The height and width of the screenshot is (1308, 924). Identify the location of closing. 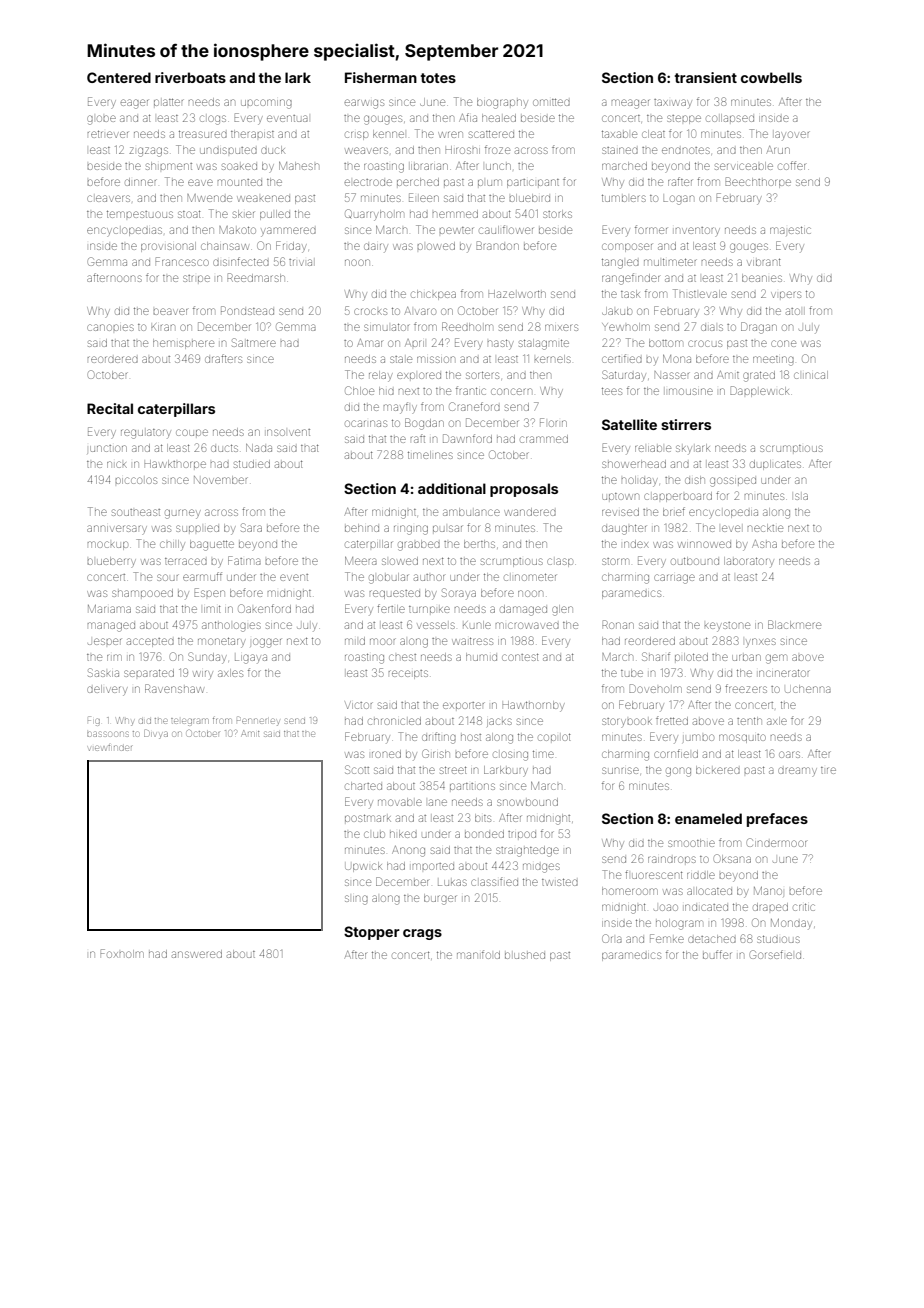
(510, 756).
